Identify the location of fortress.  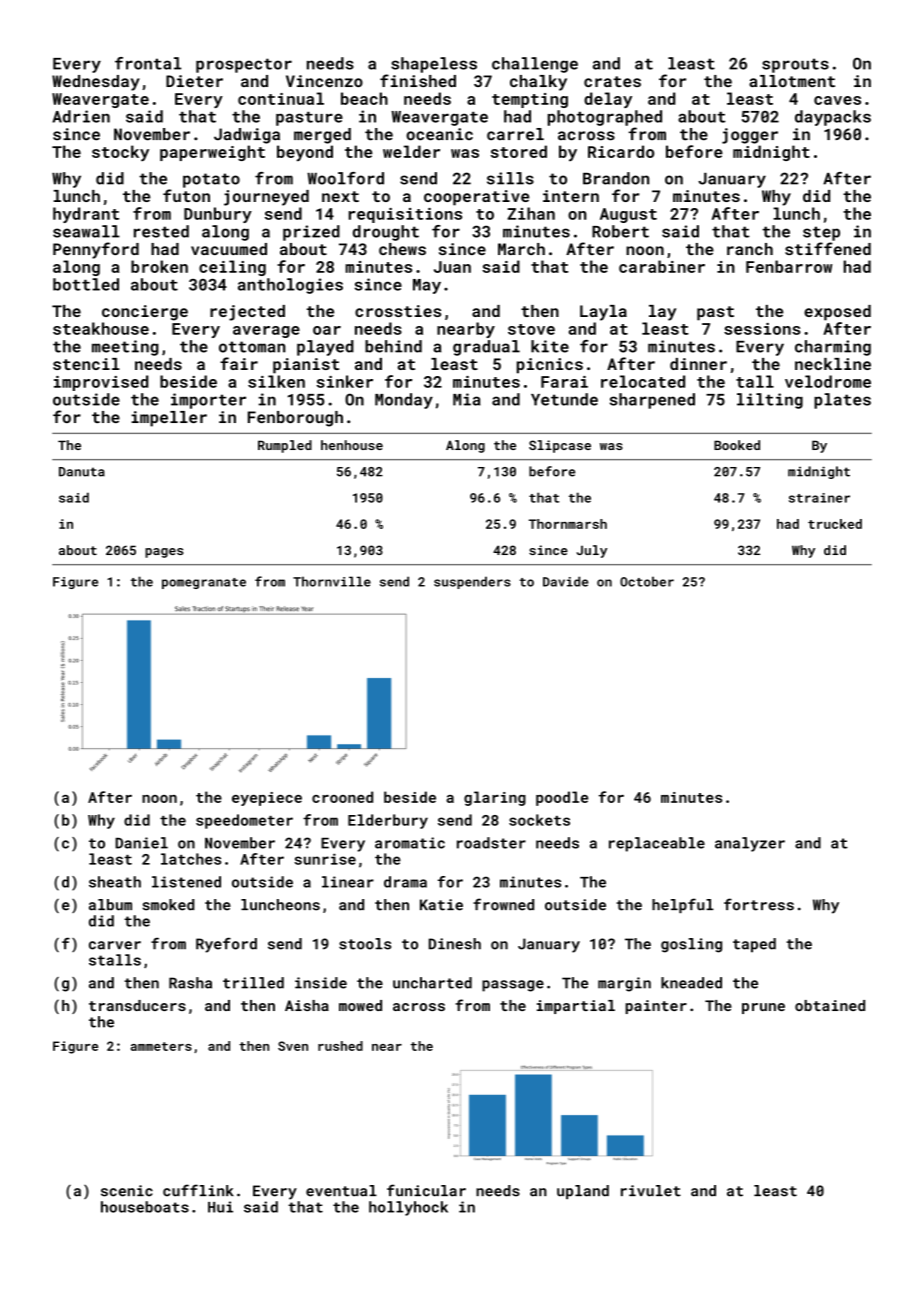
(759, 904).
